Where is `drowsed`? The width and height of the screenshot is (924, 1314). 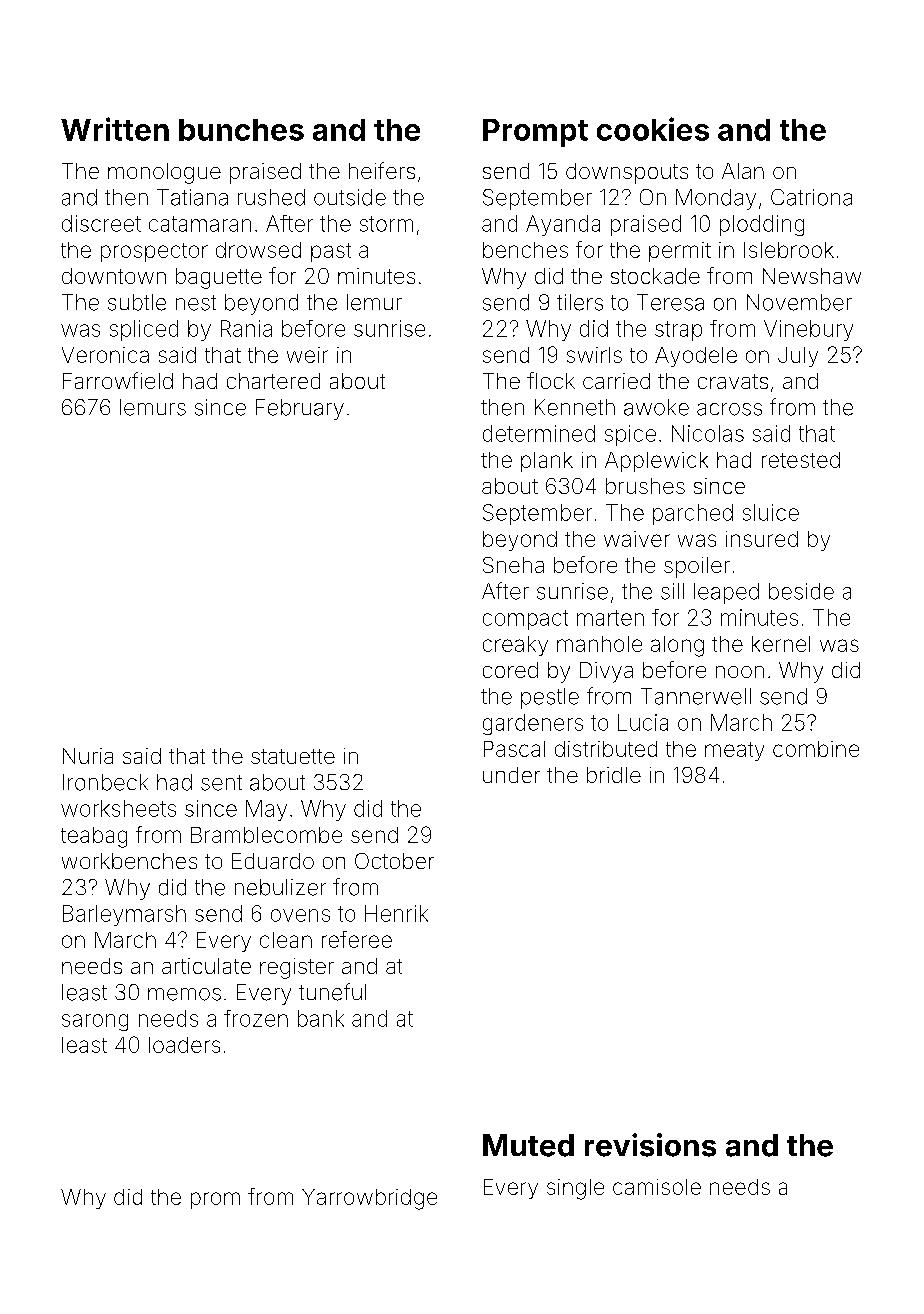
drowsed is located at coordinates (258, 250).
